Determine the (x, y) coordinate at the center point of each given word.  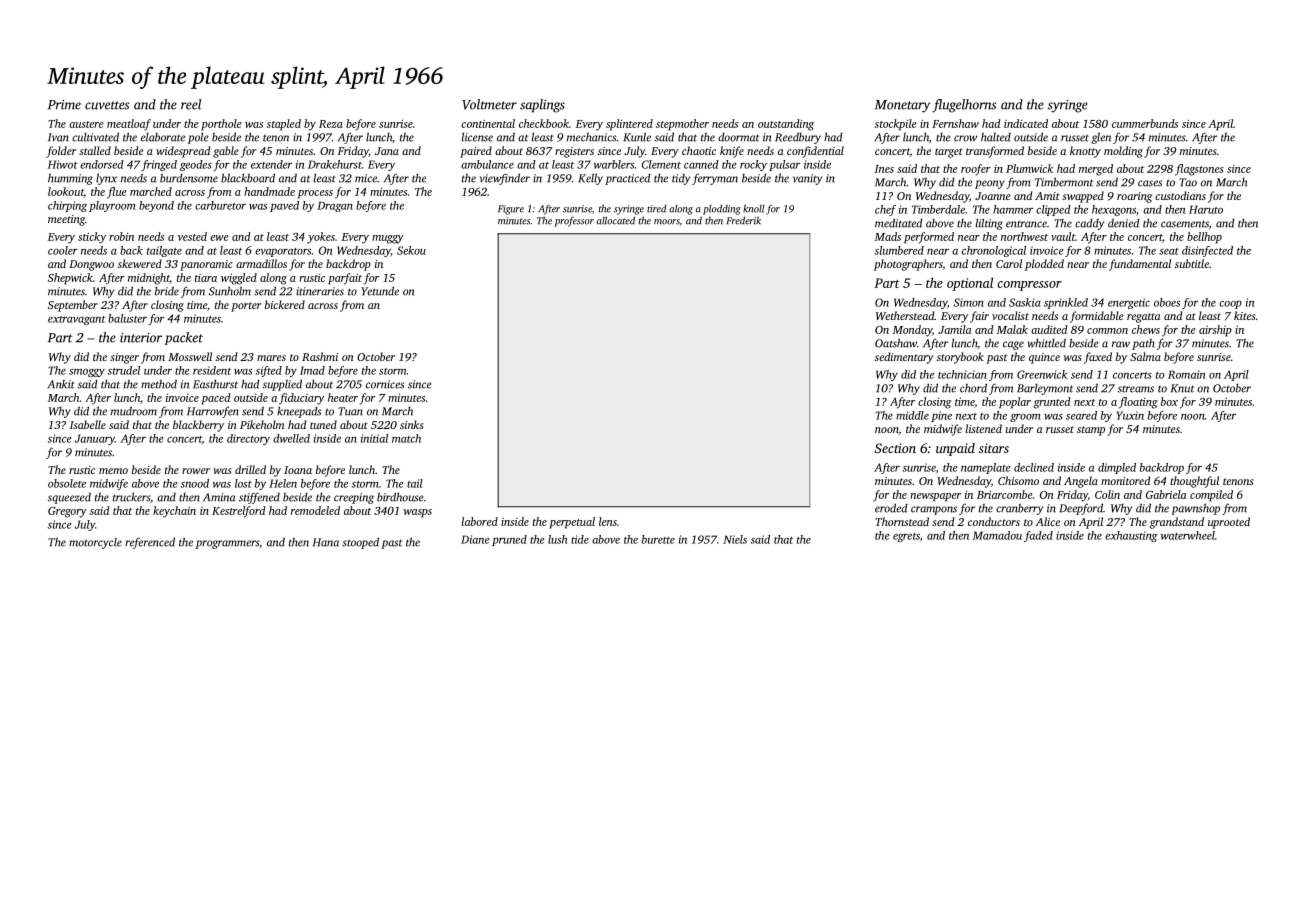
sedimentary (904, 358)
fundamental (1140, 265)
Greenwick (1042, 374)
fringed (159, 165)
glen (1101, 138)
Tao (1188, 182)
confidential (815, 152)
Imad (312, 370)
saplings (542, 106)
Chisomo (1018, 480)
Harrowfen (213, 412)
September (73, 306)
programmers (227, 544)
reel (191, 104)
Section (895, 448)
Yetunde (380, 291)
